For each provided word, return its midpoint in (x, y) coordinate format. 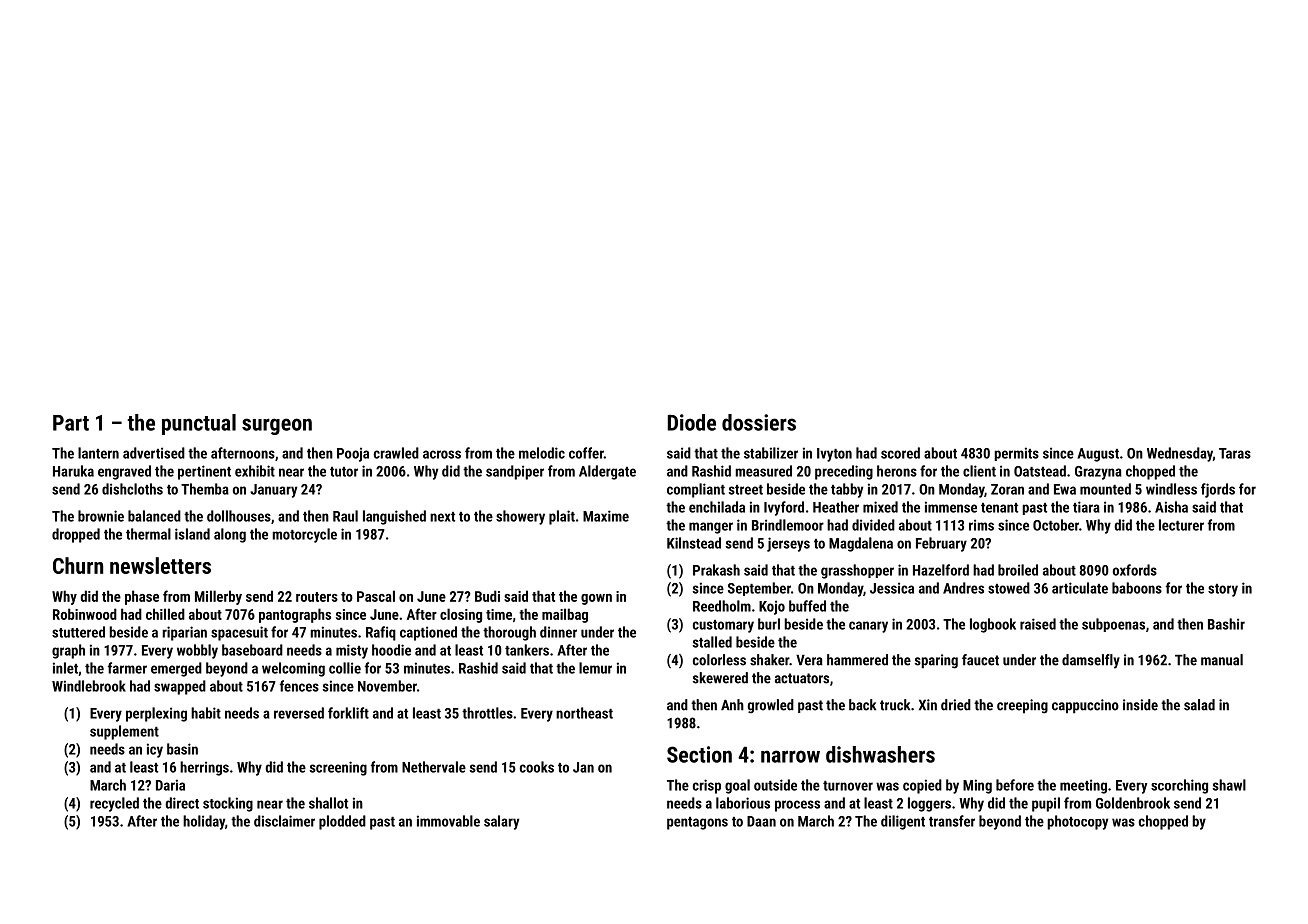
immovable (448, 821)
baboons (1137, 588)
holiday (204, 822)
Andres (963, 588)
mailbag (565, 615)
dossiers (759, 422)
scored (900, 453)
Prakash (716, 570)
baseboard (252, 650)
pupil (1046, 804)
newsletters (160, 565)
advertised (154, 453)
